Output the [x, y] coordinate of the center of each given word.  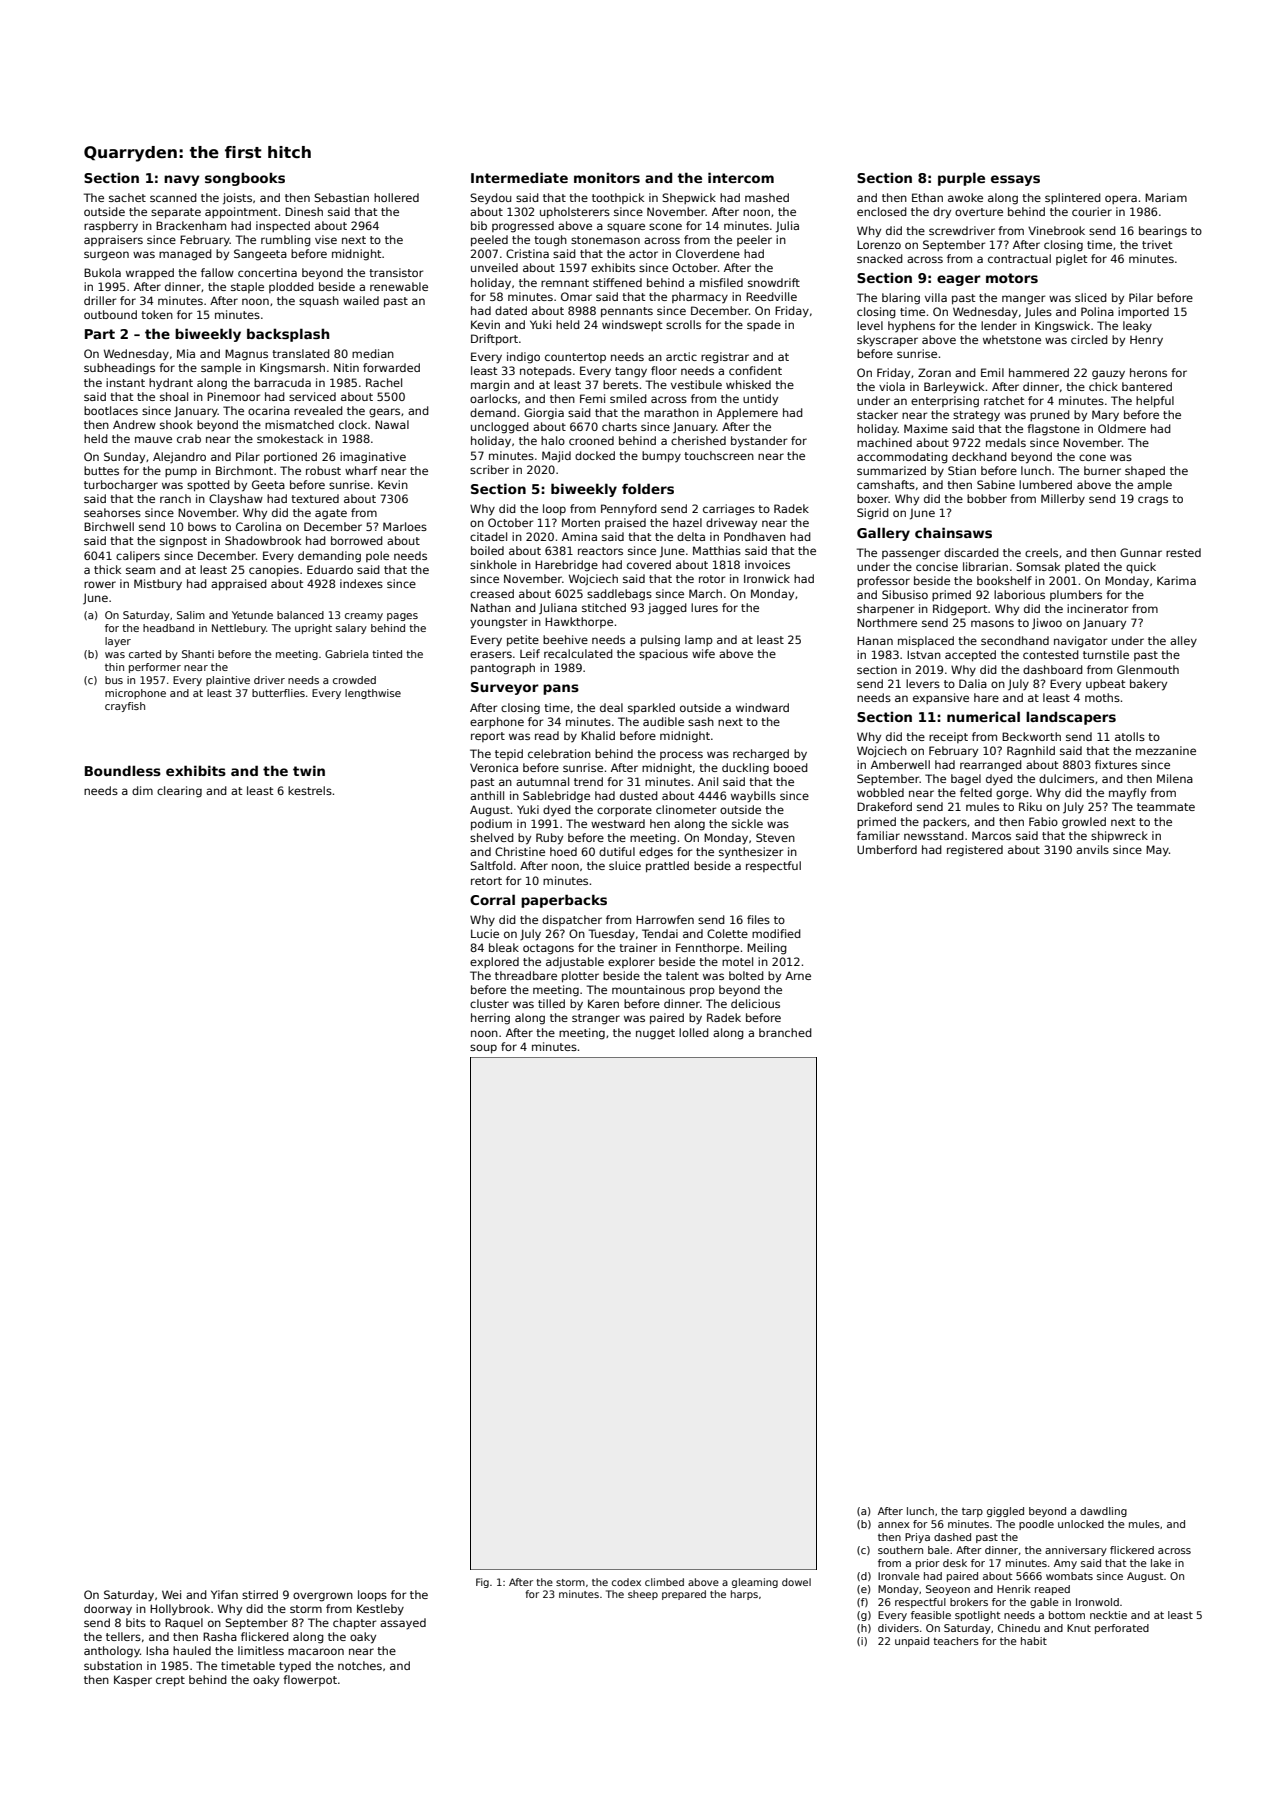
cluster [489, 1003]
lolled [694, 1032]
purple [961, 179]
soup [483, 1049]
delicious [755, 1003]
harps [744, 1595]
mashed [767, 197]
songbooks [245, 179]
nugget [655, 1034]
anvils [1092, 849]
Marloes [405, 526]
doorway [108, 1610]
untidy [760, 400]
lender [999, 325]
